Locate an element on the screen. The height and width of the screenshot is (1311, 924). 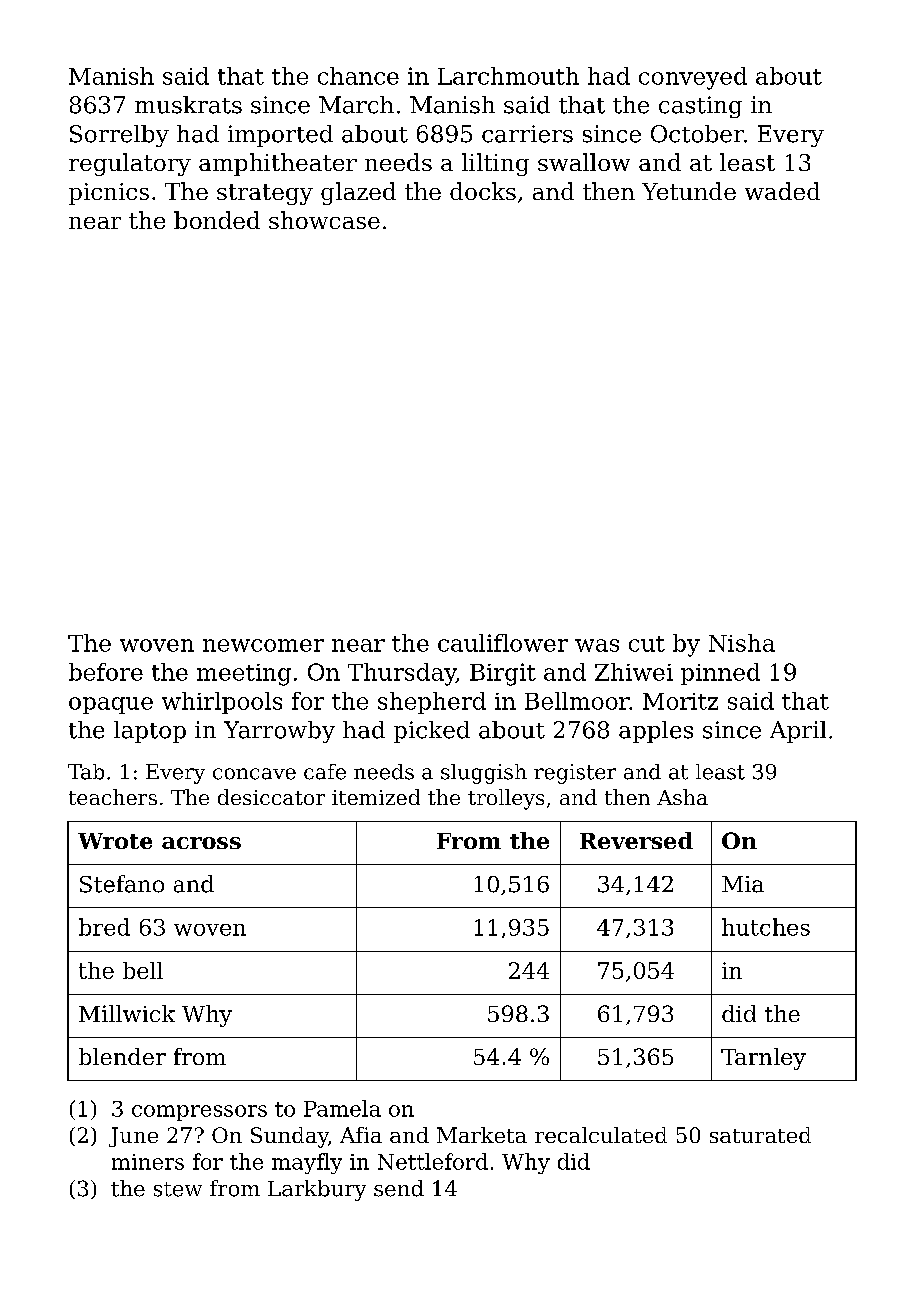
Nisha is located at coordinates (742, 643).
